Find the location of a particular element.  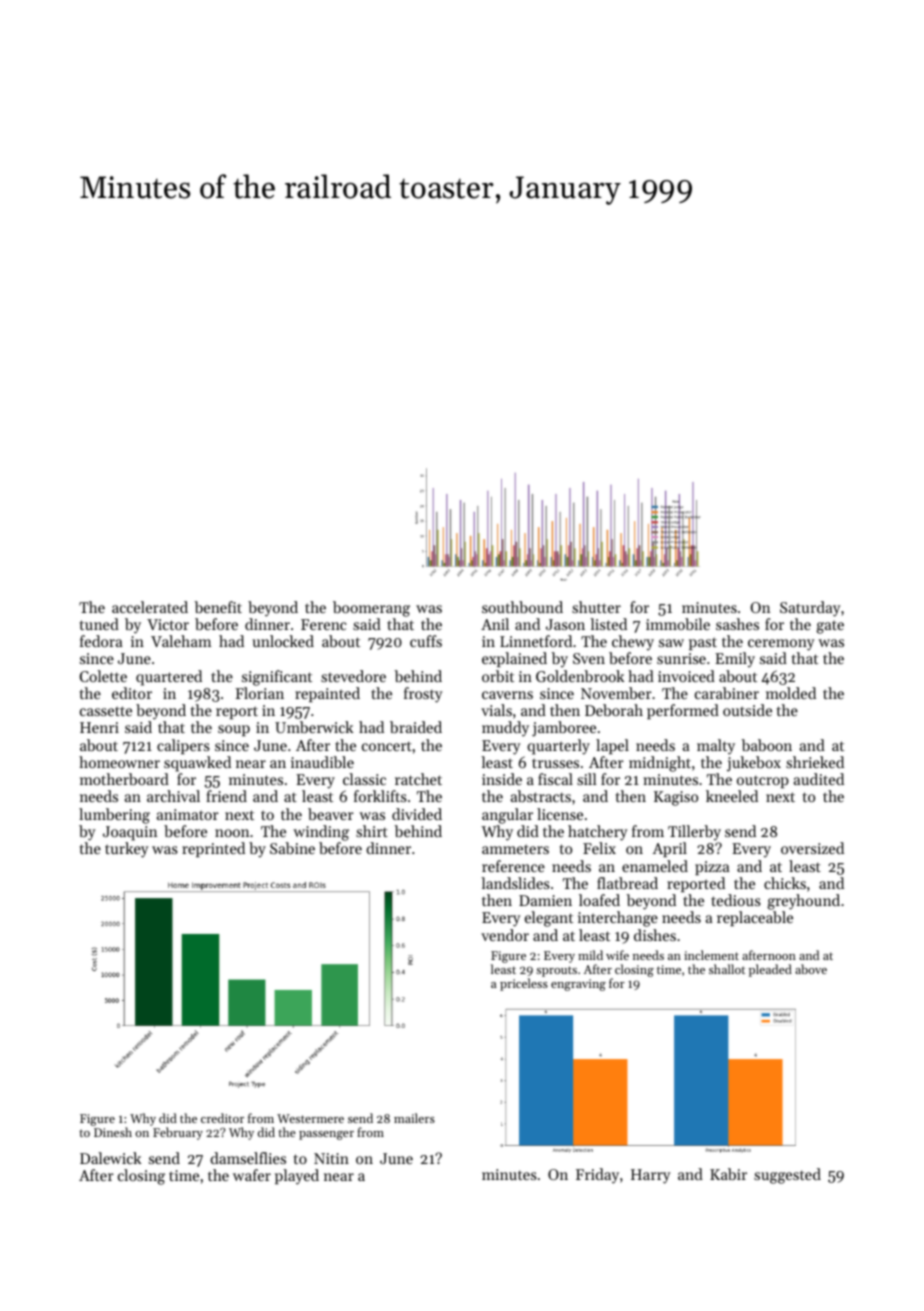

Westermere is located at coordinates (310, 1118).
